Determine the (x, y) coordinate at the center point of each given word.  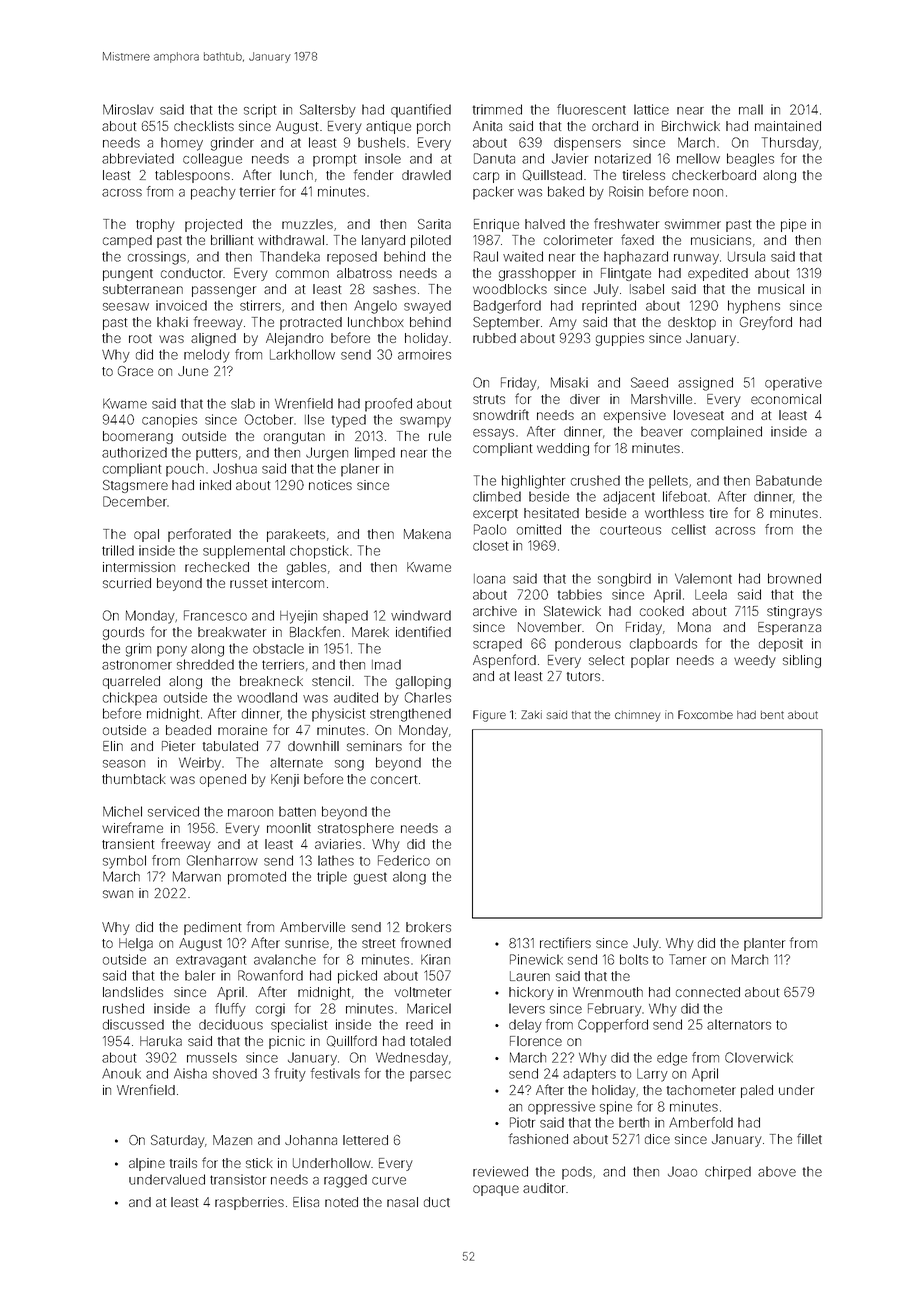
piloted (431, 241)
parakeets (296, 535)
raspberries (249, 1203)
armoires (424, 354)
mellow (698, 158)
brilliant (232, 240)
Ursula (746, 256)
